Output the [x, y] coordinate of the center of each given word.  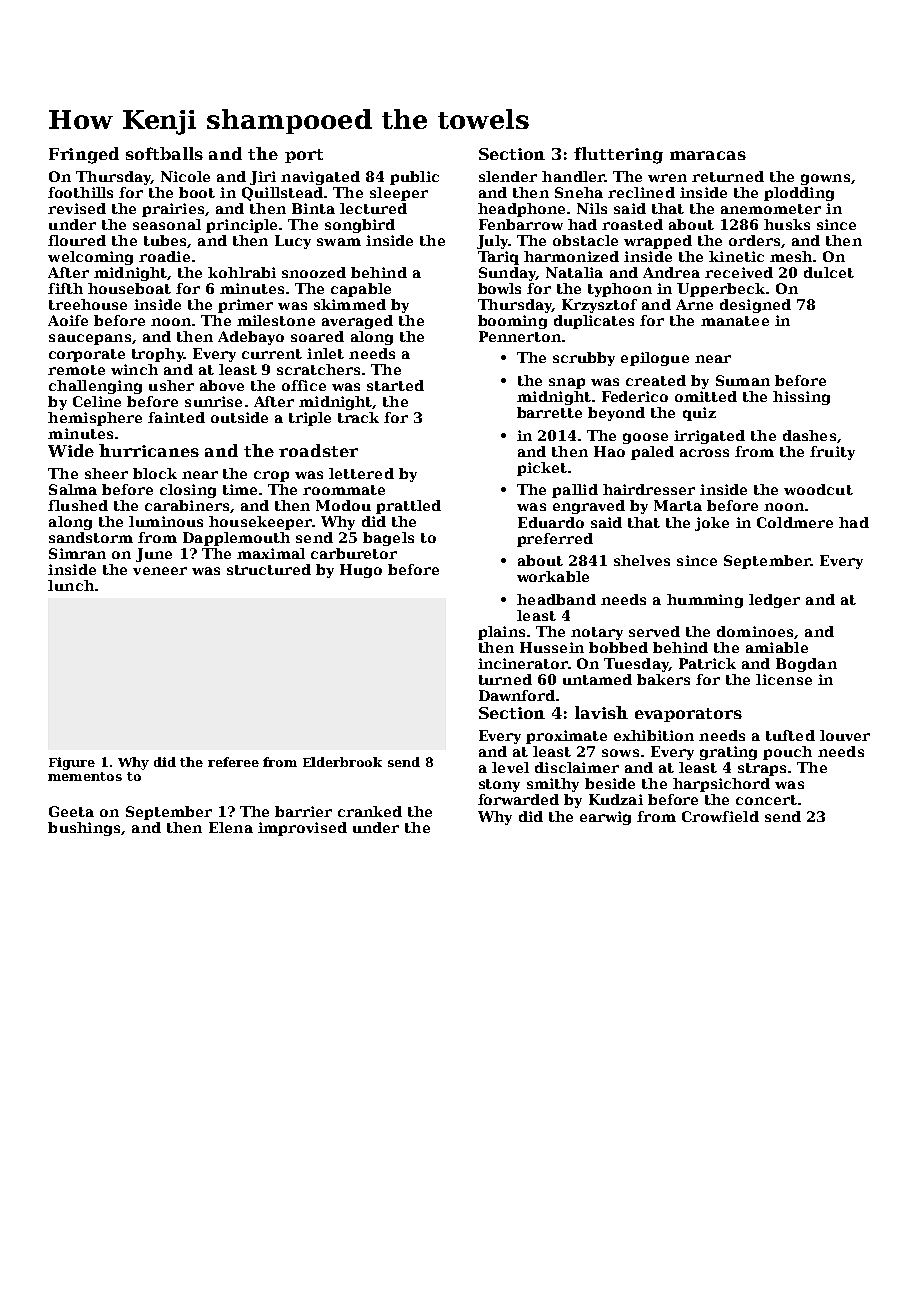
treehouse [88, 304]
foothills [80, 192]
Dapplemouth [236, 539]
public [414, 178]
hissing [801, 398]
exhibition [654, 735]
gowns [825, 179]
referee [233, 762]
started [395, 385]
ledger [774, 601]
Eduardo [551, 522]
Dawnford [517, 695]
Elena [231, 827]
